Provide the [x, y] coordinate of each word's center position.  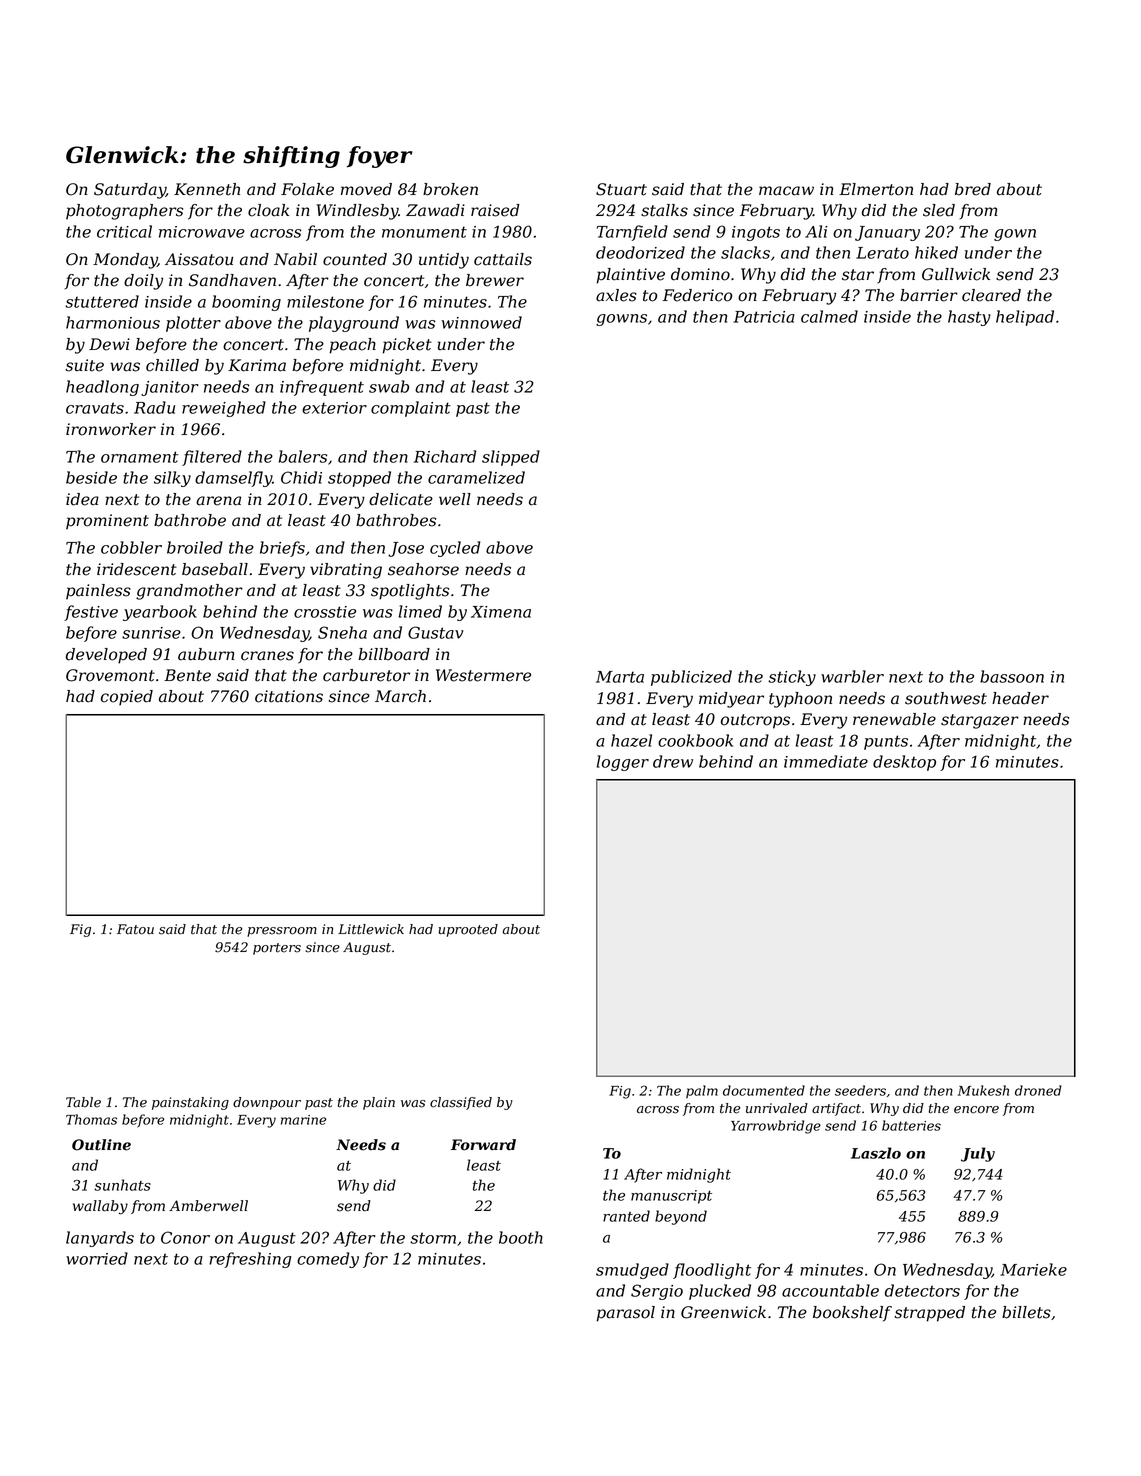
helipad [1025, 318]
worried [97, 1258]
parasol [626, 1314]
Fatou [135, 929]
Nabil [295, 259]
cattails [503, 259]
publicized [691, 678]
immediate [826, 761]
